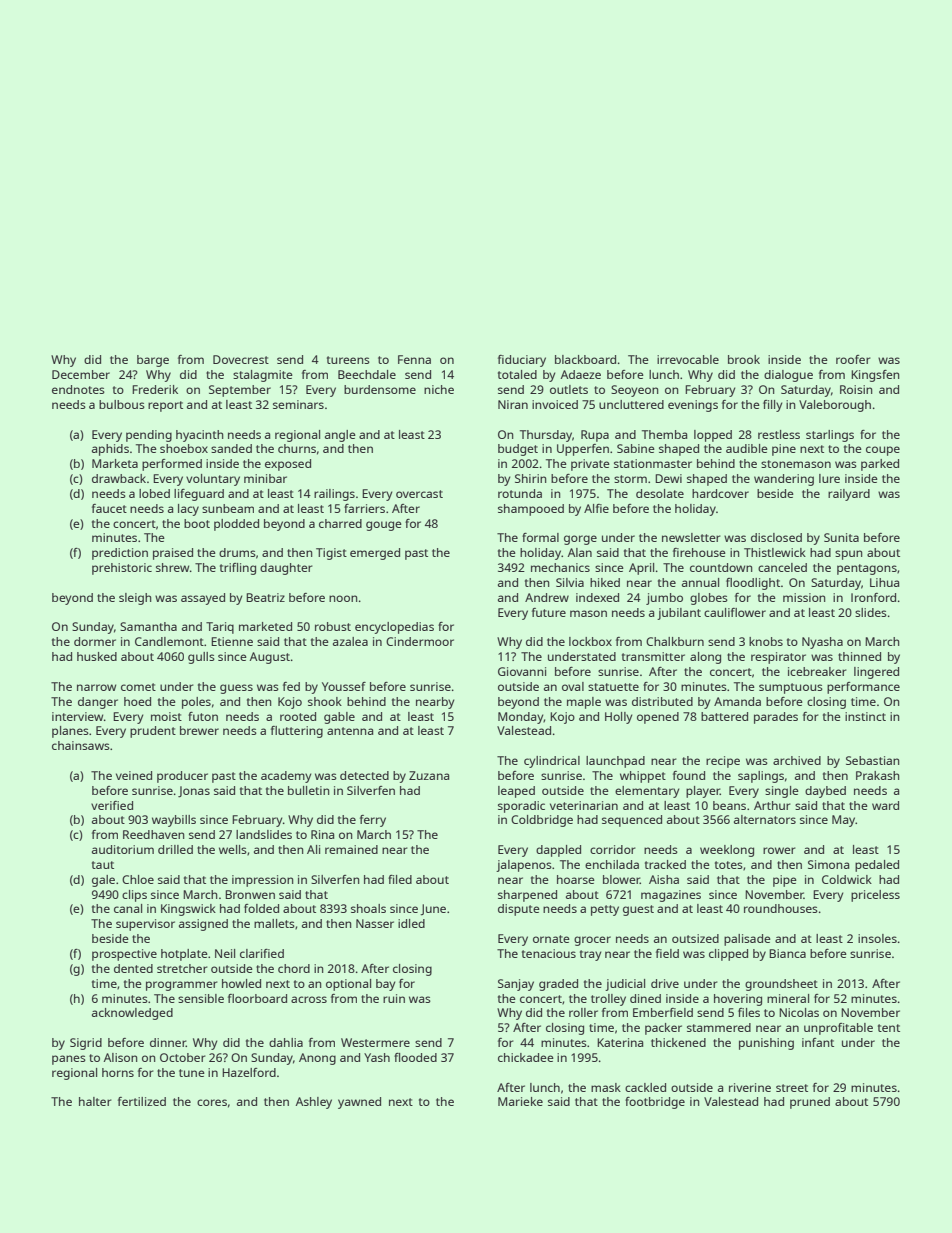  Describe the element at coordinates (153, 361) in the screenshot. I see `barge` at that location.
